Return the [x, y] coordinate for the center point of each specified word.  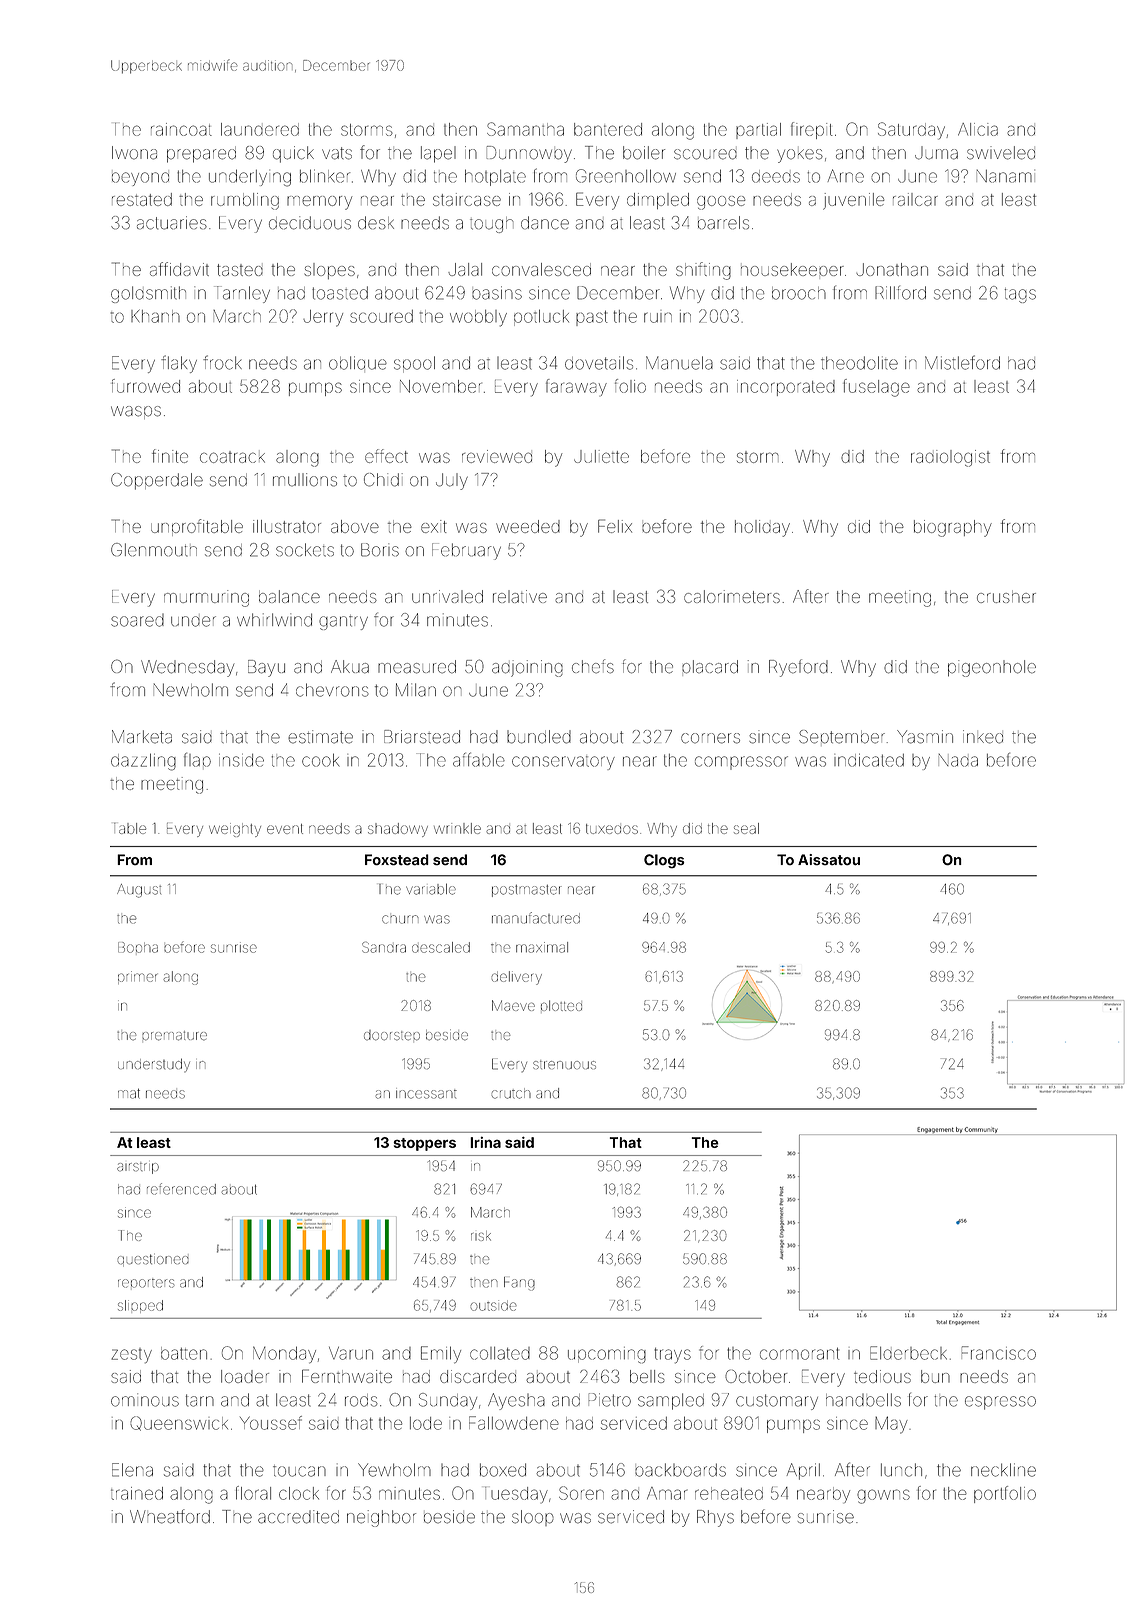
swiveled [1001, 153]
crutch [511, 1093]
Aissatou [829, 859]
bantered [608, 129]
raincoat [181, 129]
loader [245, 1376]
